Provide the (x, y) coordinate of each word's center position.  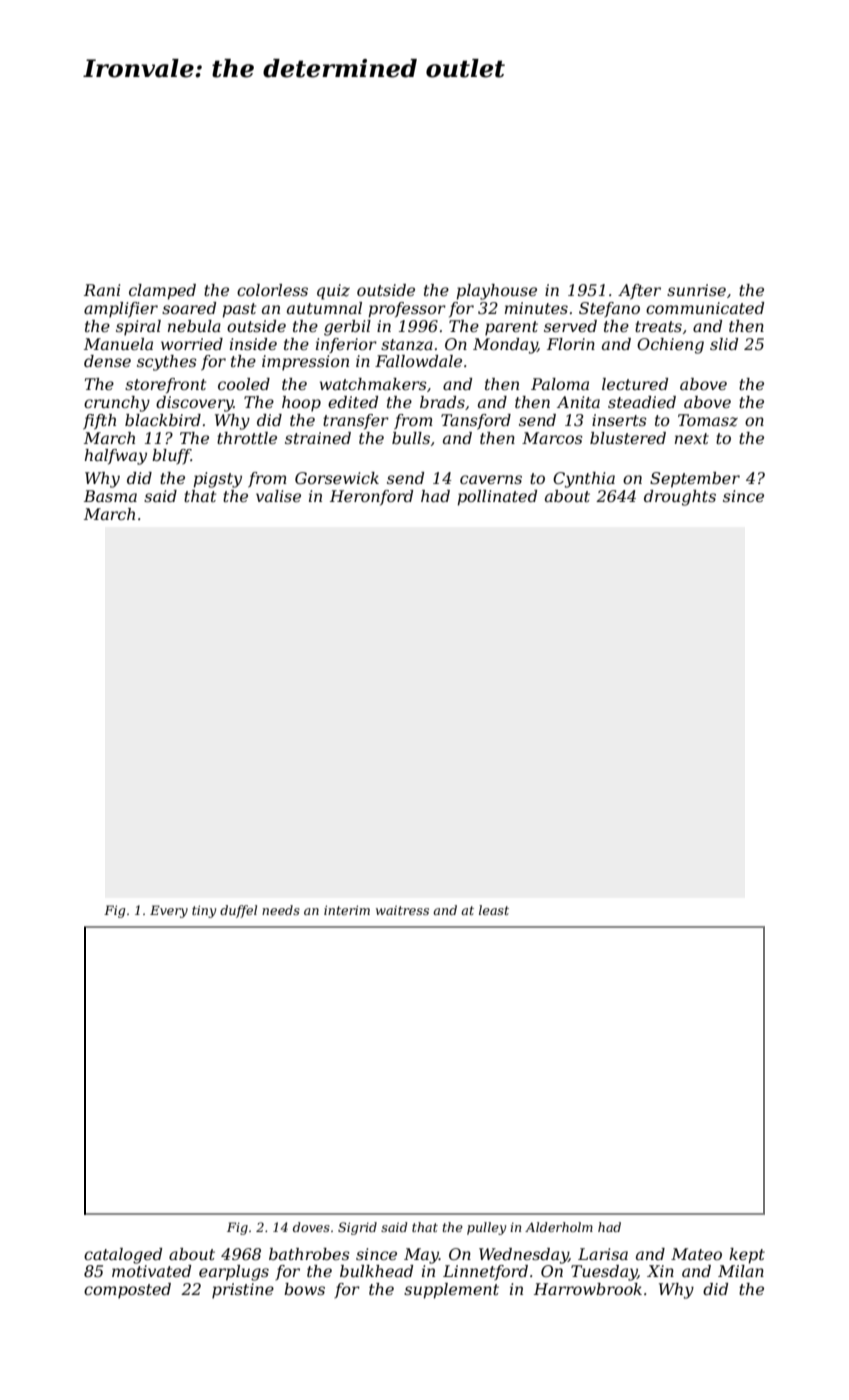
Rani (102, 290)
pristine (243, 1291)
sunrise (696, 290)
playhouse (496, 292)
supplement (451, 1291)
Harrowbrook (588, 1289)
